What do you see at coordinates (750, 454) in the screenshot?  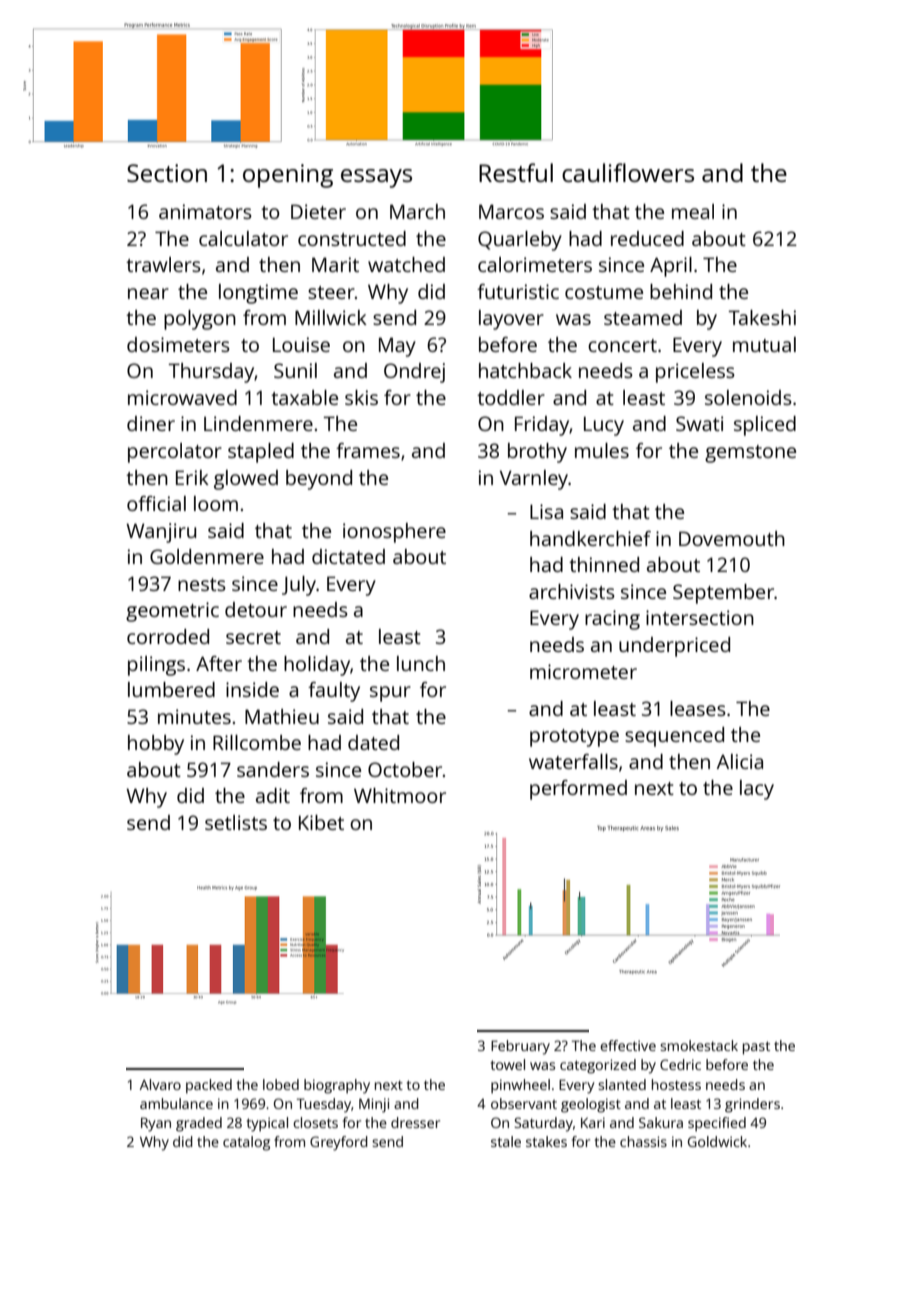 I see `gemstone` at bounding box center [750, 454].
